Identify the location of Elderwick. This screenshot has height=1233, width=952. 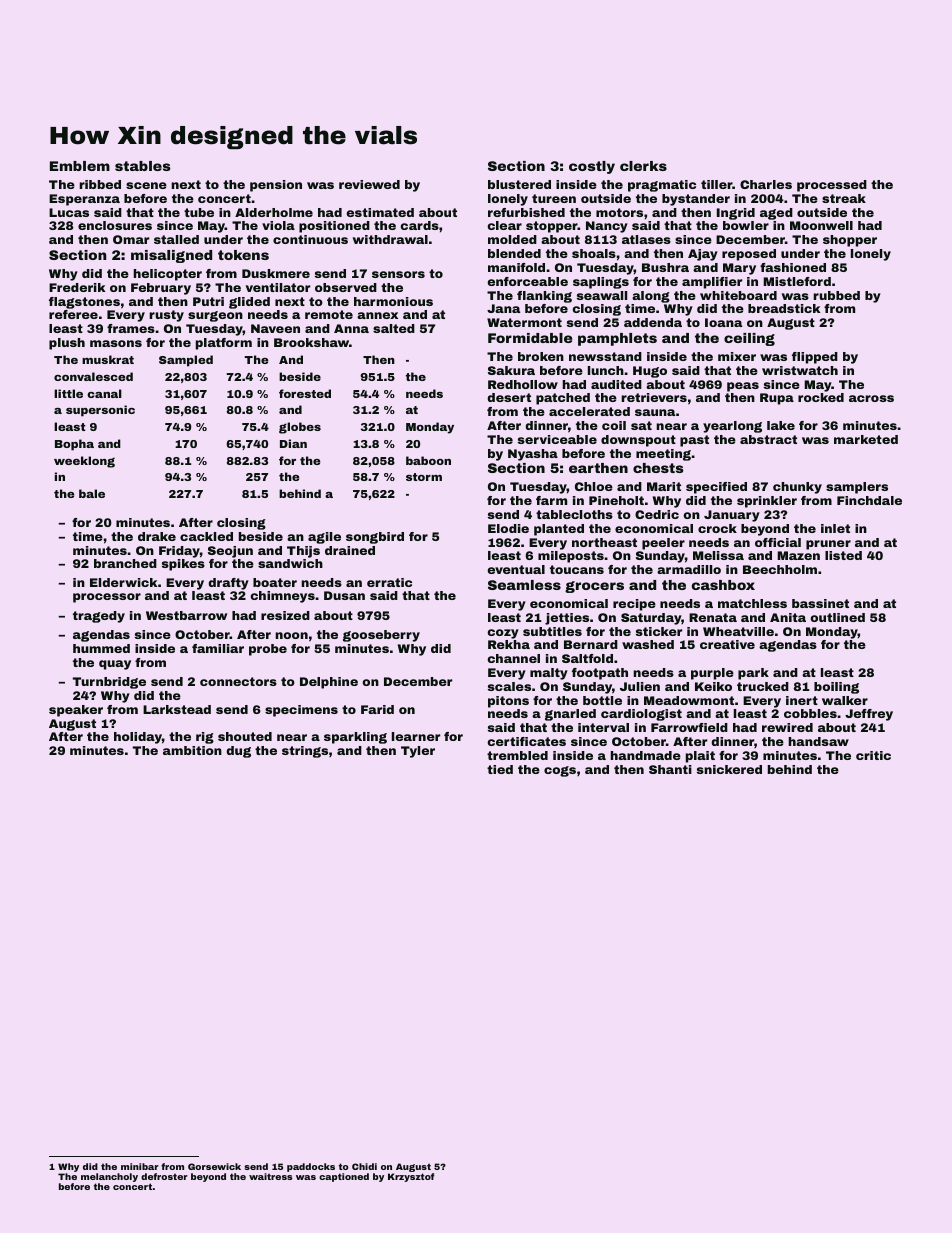
(123, 582).
